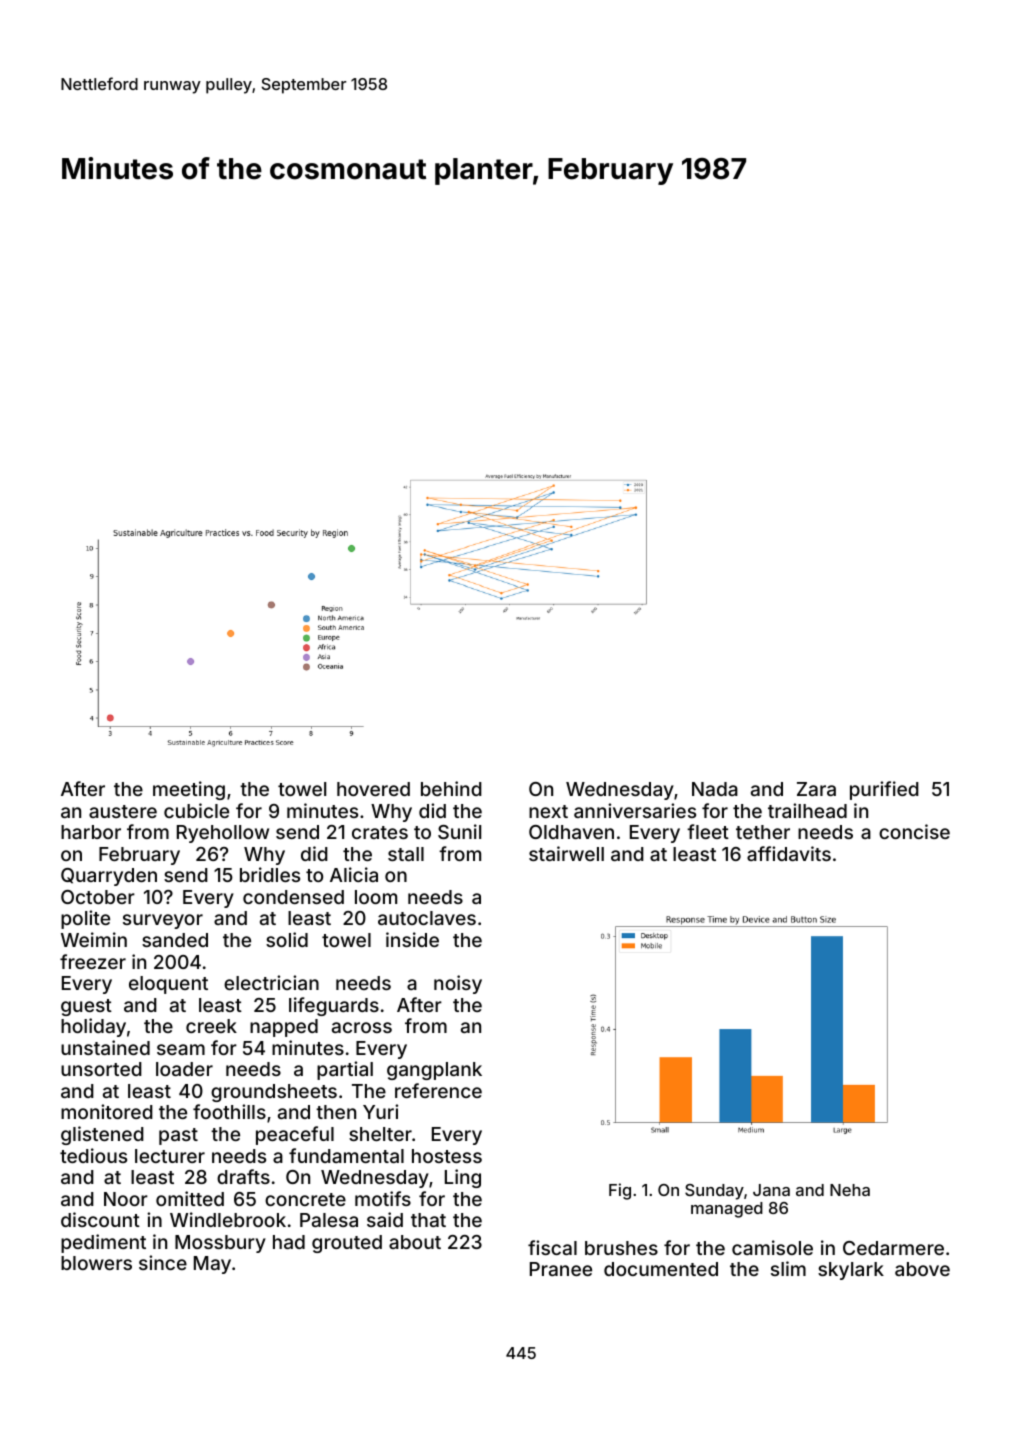 This page has width=1011, height=1436. What do you see at coordinates (851, 1271) in the page?
I see `skylark` at bounding box center [851, 1271].
